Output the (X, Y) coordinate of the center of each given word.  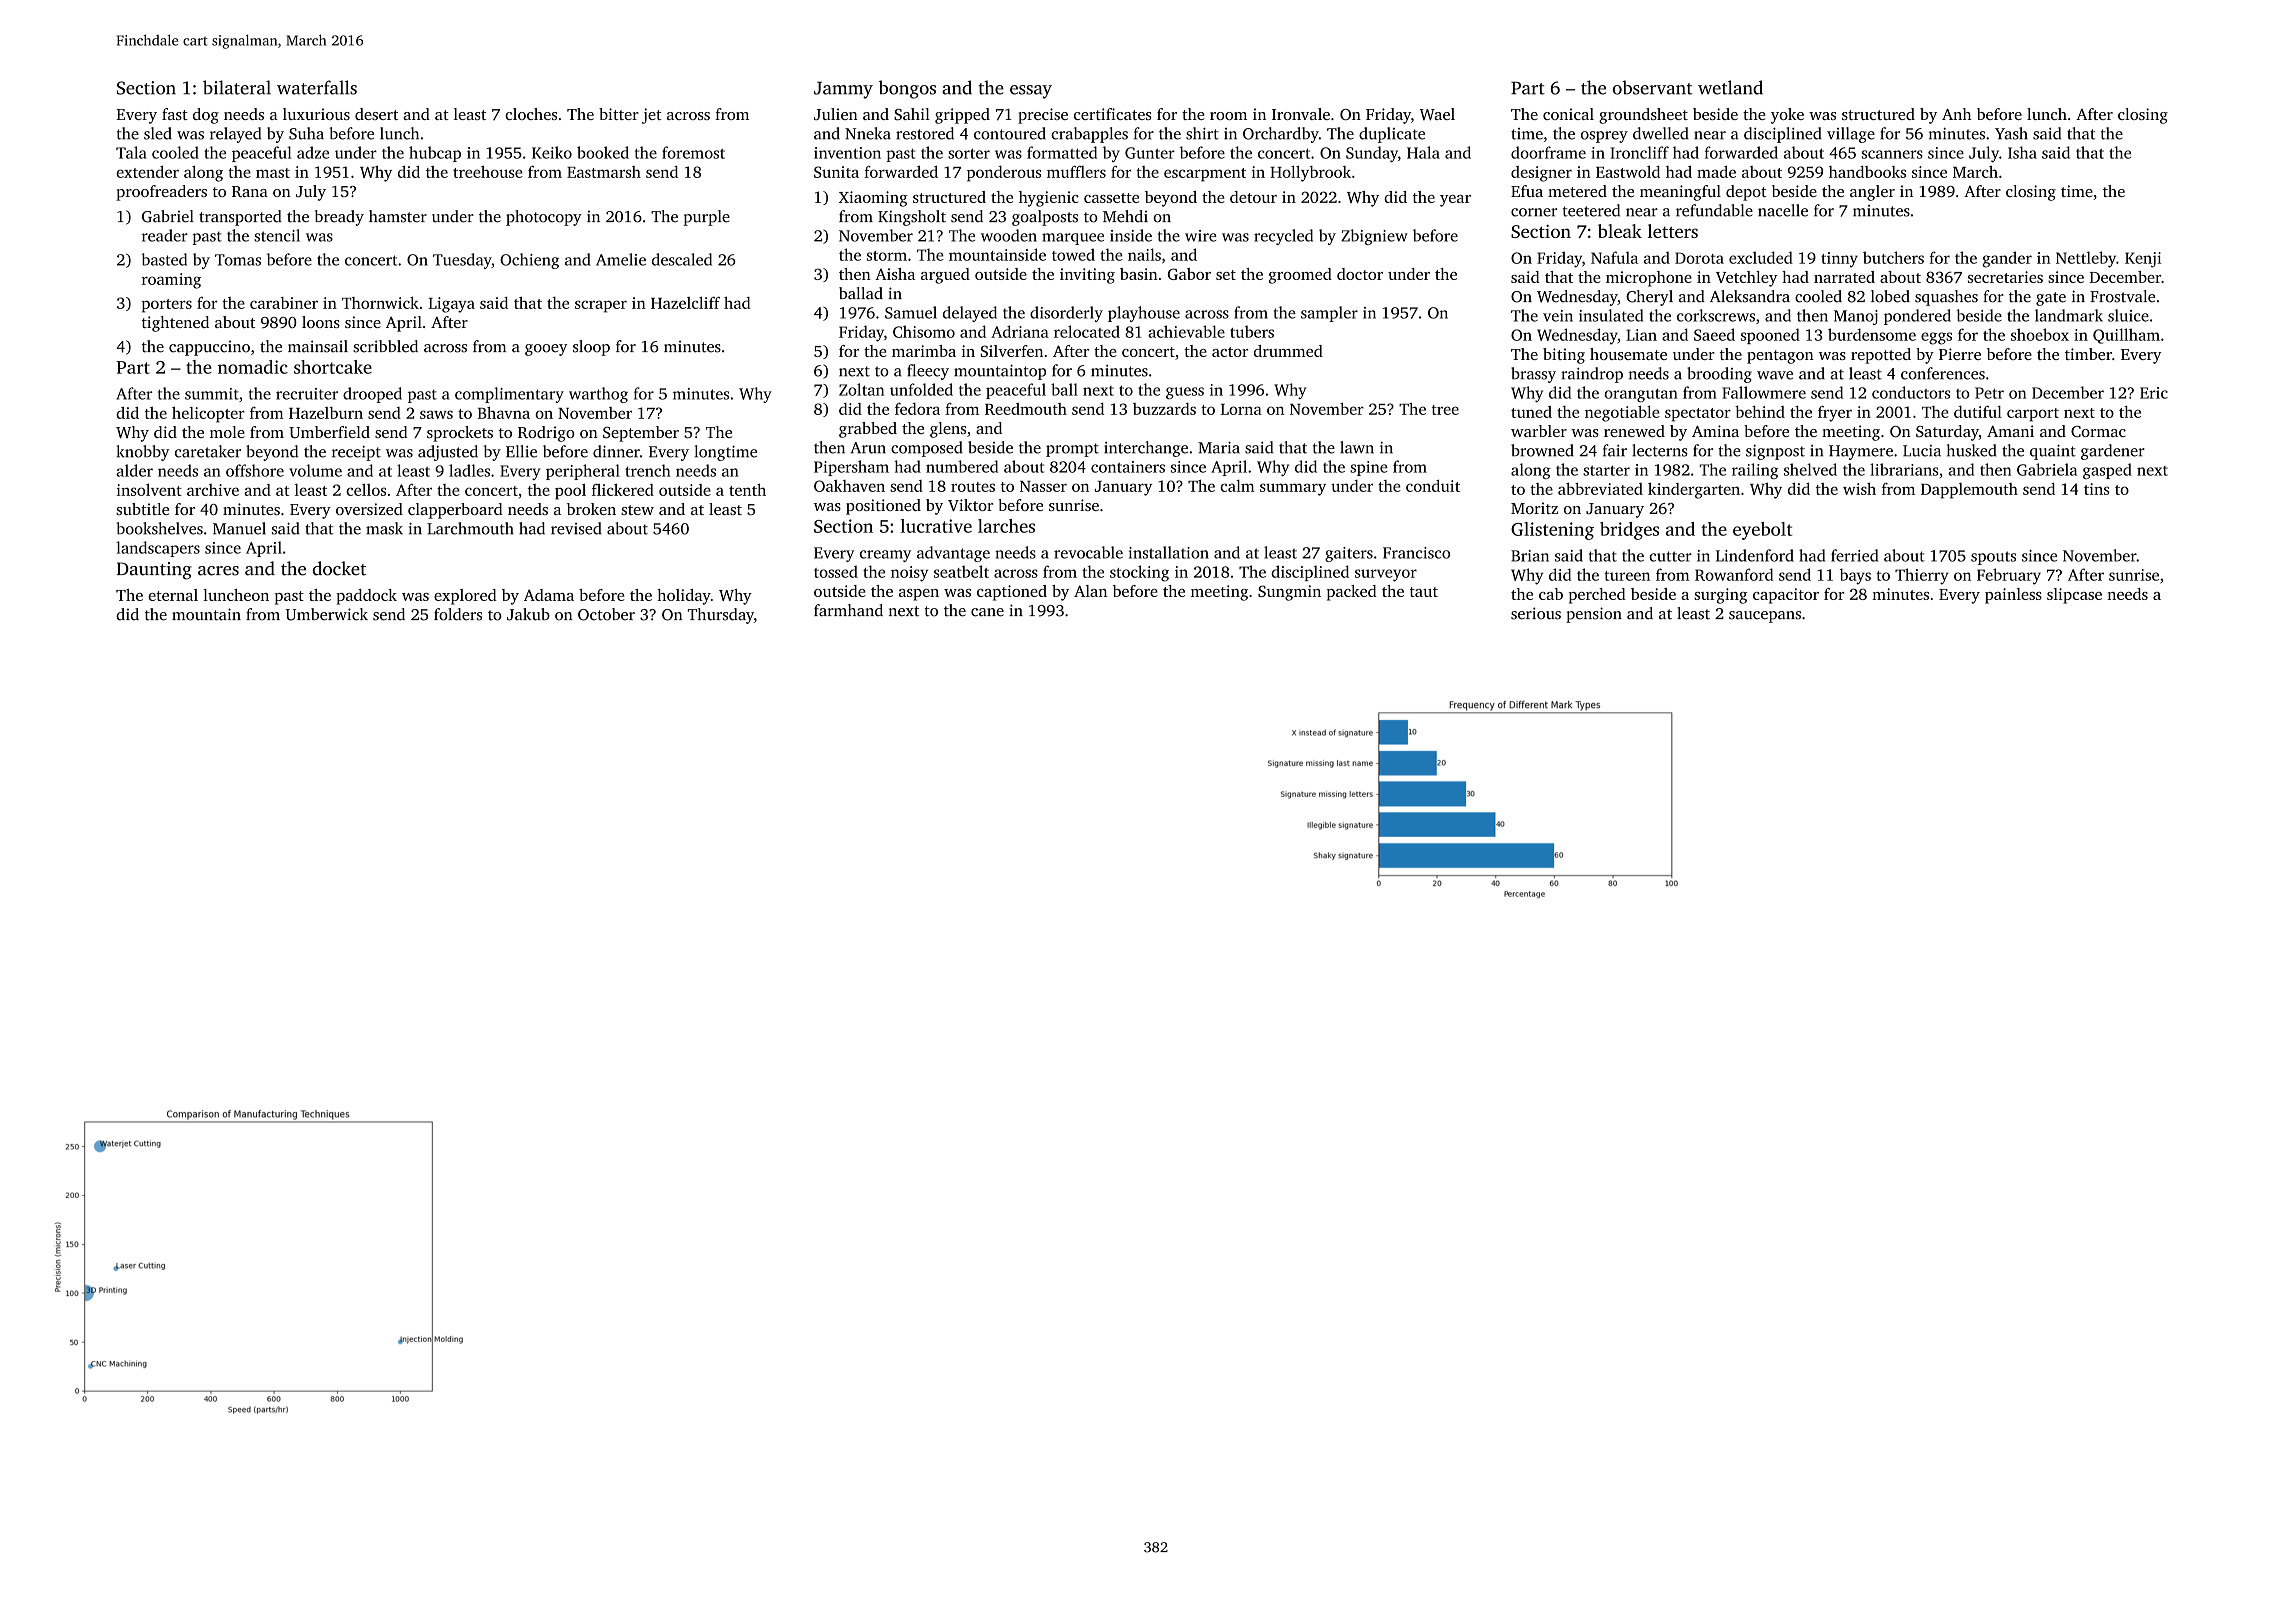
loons (321, 322)
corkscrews (1716, 315)
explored (465, 597)
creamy (885, 556)
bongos (907, 89)
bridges (1629, 531)
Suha (306, 133)
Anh (1956, 114)
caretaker (208, 451)
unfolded (921, 389)
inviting (1087, 276)
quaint (2053, 452)
